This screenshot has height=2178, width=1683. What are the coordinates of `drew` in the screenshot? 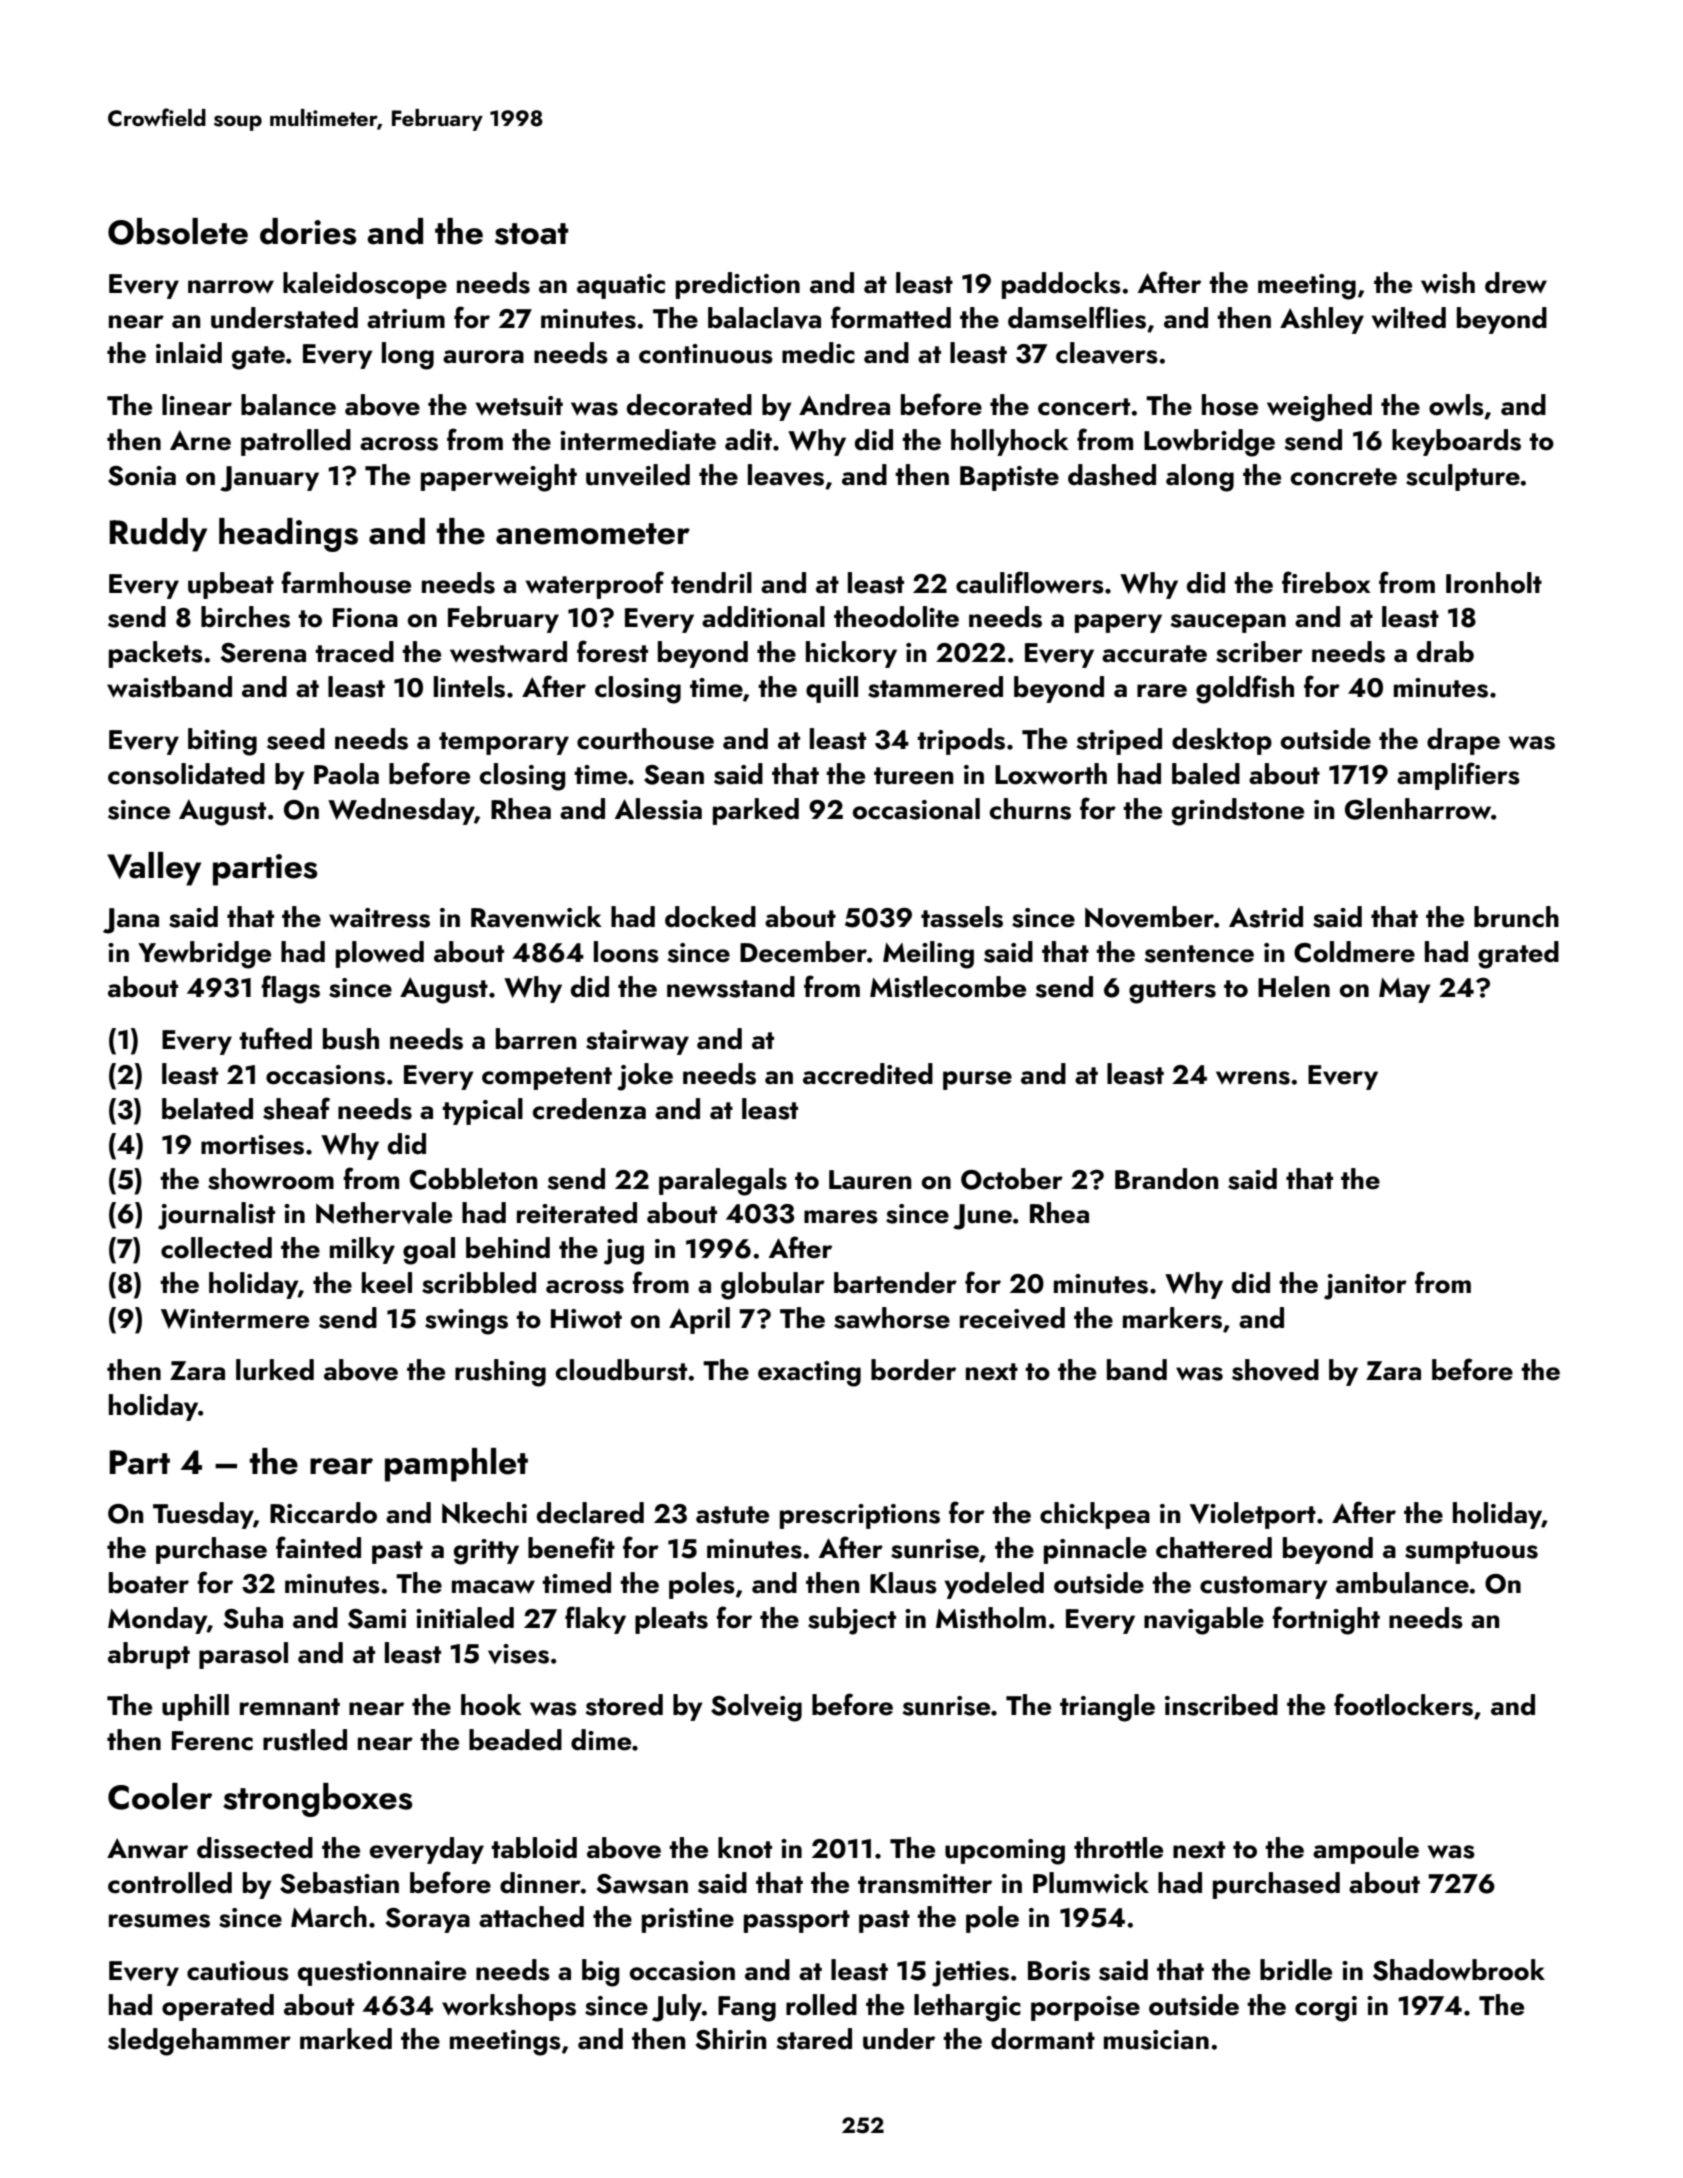 It's located at (1516, 283).
